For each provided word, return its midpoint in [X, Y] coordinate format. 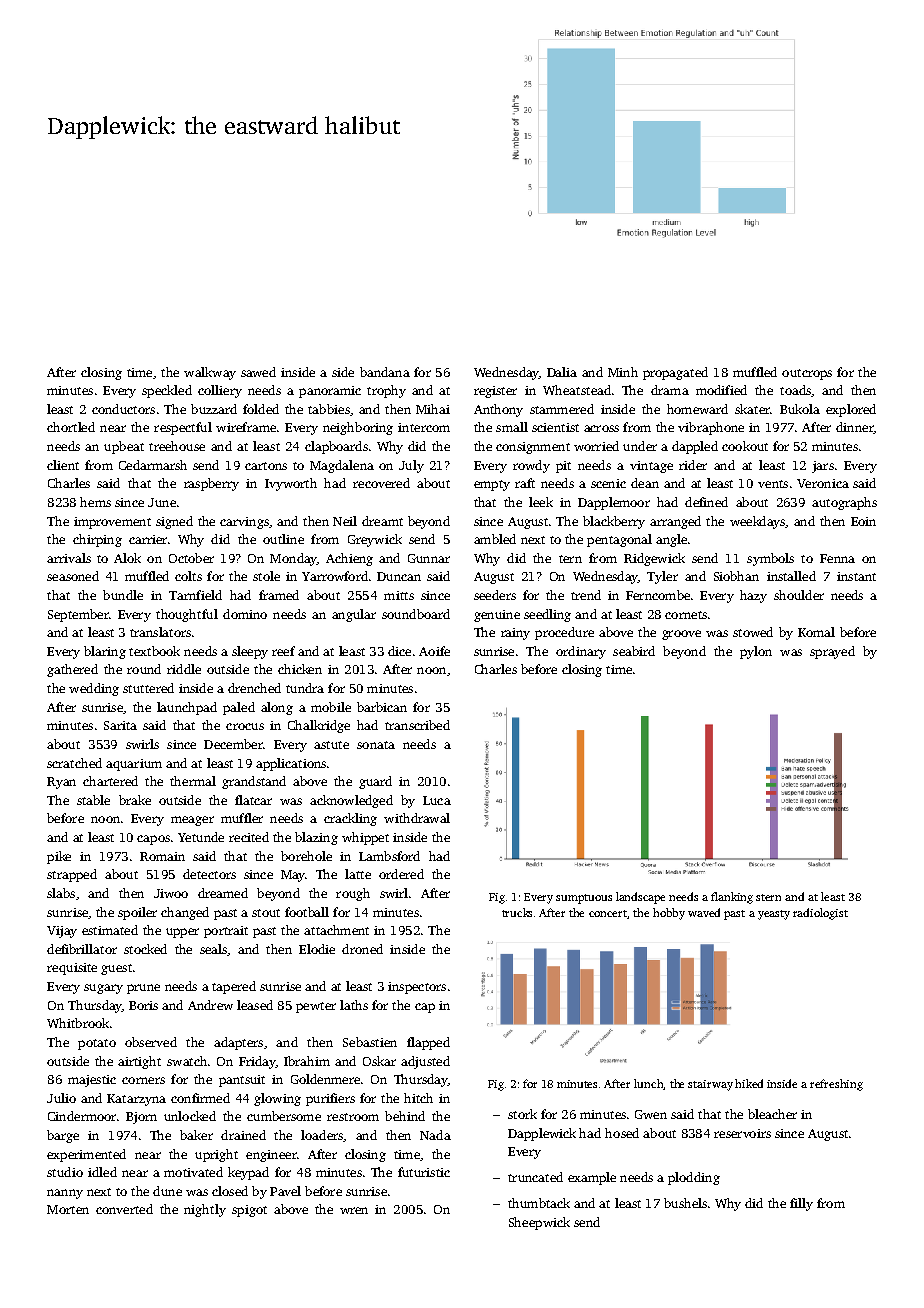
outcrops [807, 374]
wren [354, 1210]
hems [95, 502]
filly [801, 1204]
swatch [187, 1061]
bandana [385, 372]
